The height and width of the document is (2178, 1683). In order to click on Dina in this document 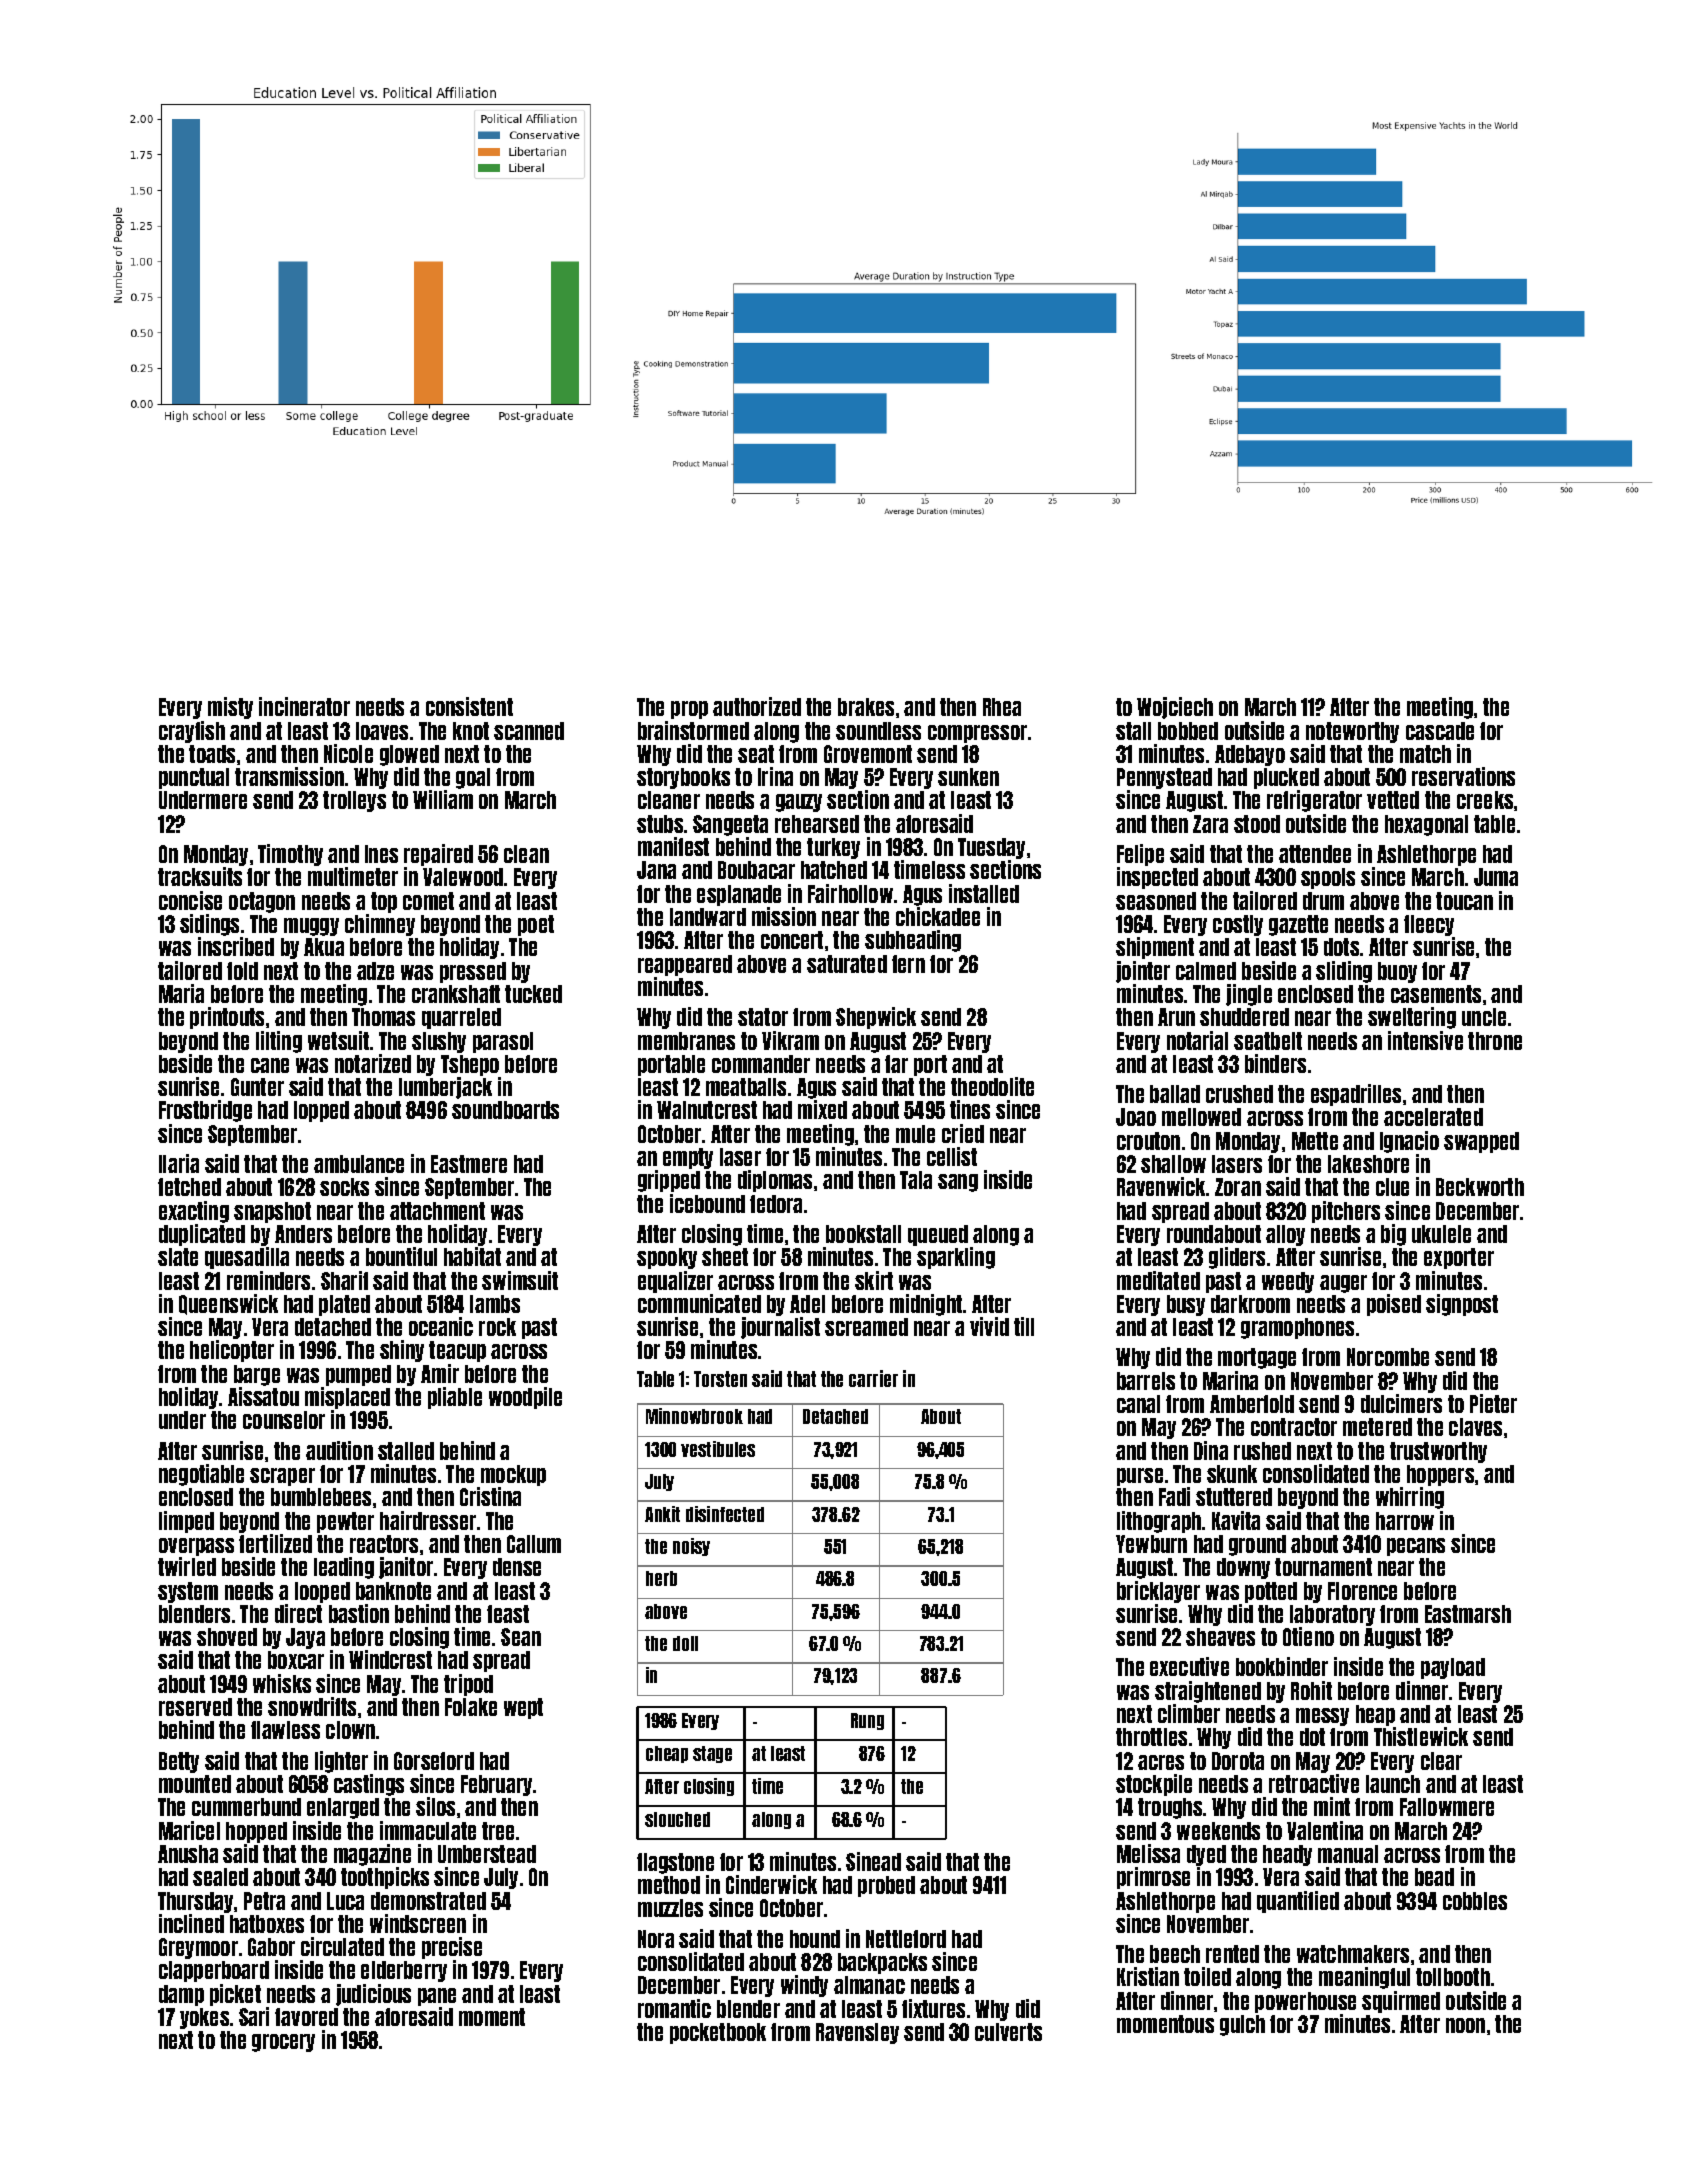, I will do `click(1211, 1450)`.
